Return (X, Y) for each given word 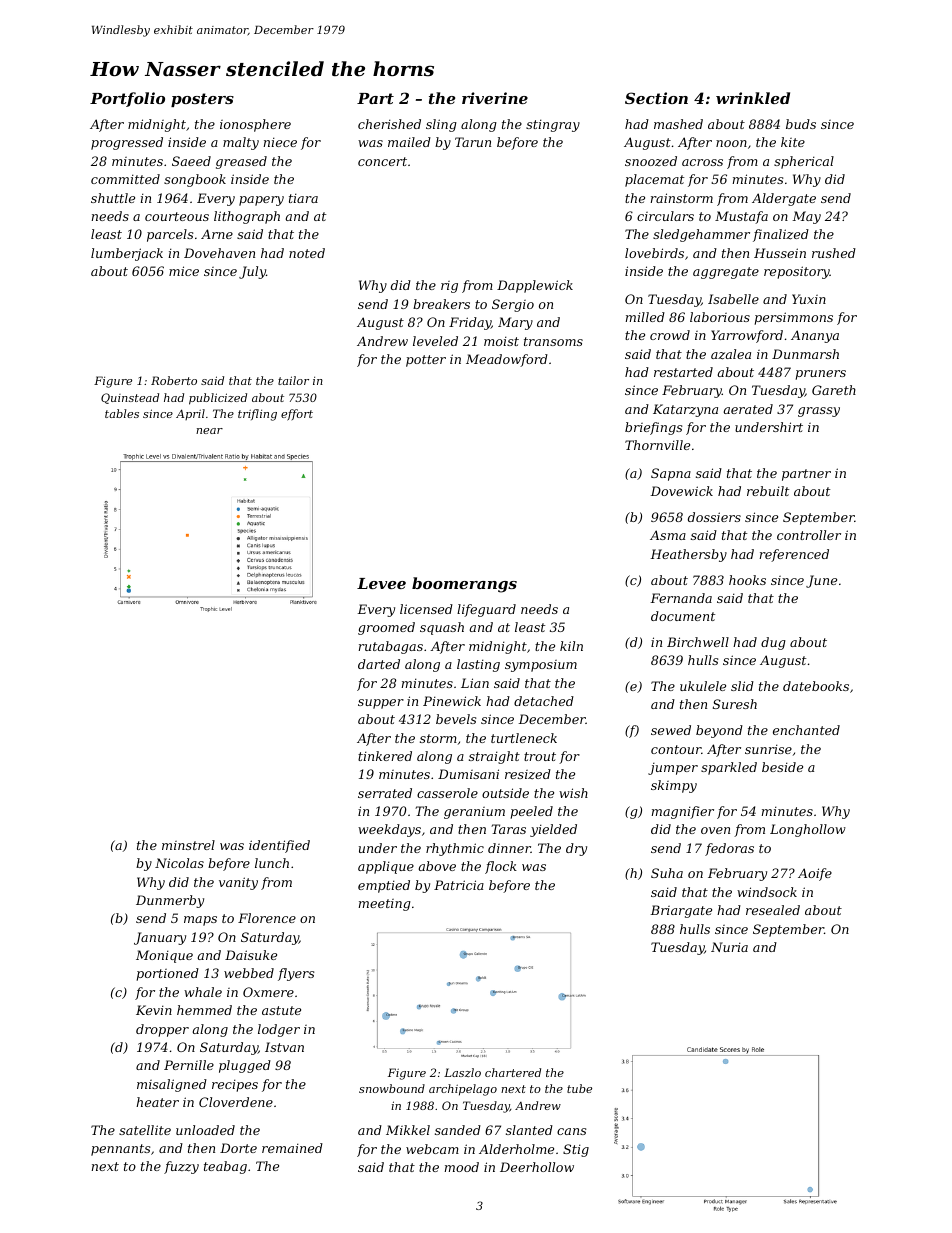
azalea (731, 354)
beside (782, 767)
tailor (293, 380)
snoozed (651, 161)
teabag (225, 1167)
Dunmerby (170, 901)
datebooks (816, 686)
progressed (127, 143)
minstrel (188, 845)
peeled (531, 812)
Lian (475, 683)
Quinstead (130, 398)
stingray (553, 125)
